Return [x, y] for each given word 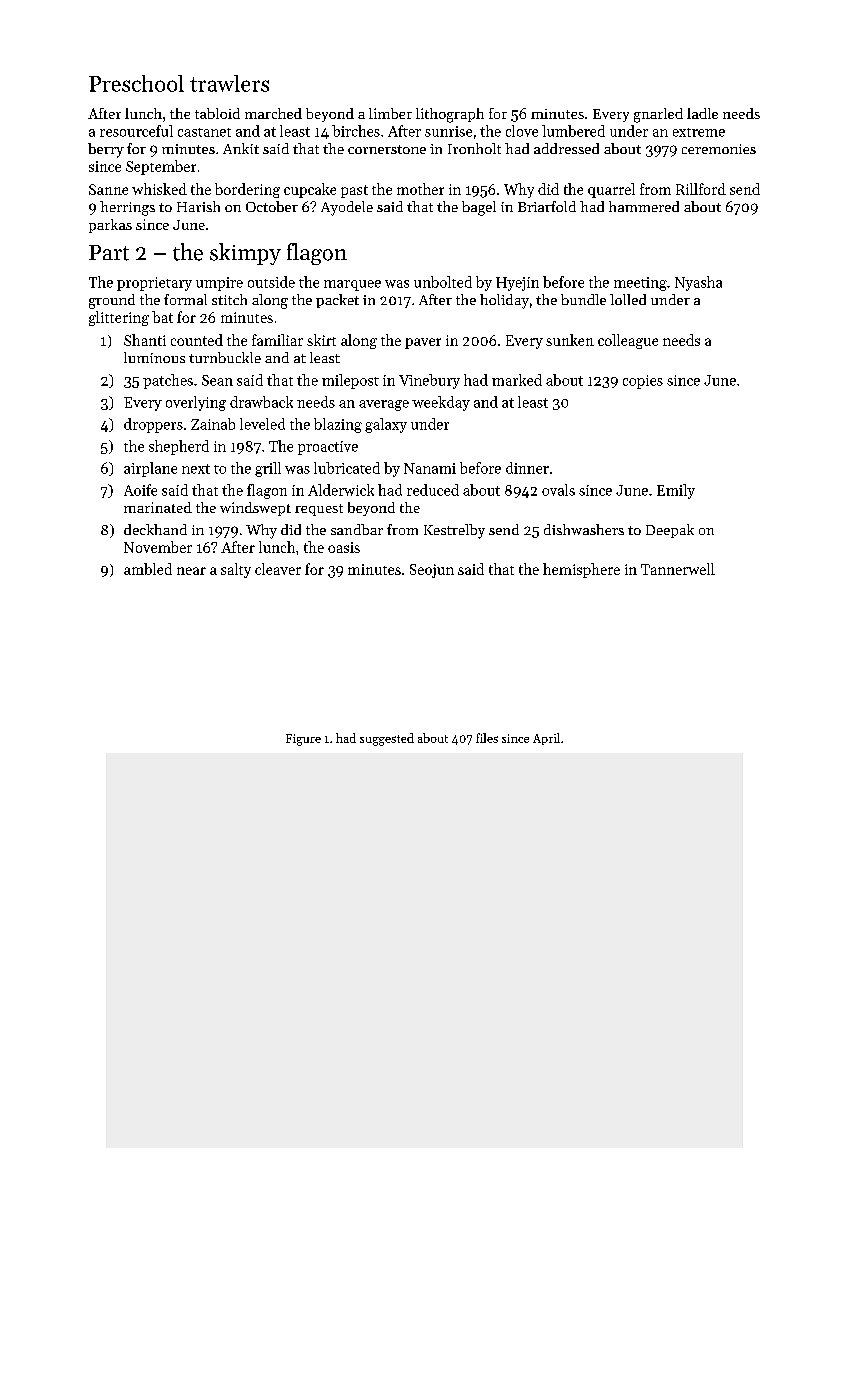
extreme [699, 132]
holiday [504, 301]
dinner [527, 468]
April [546, 739]
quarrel [611, 190]
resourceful [136, 131]
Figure [303, 740]
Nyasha [698, 283]
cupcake [310, 190]
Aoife [140, 490]
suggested [387, 739]
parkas [110, 226]
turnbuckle [225, 357]
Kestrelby [454, 531]
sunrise [448, 131]
